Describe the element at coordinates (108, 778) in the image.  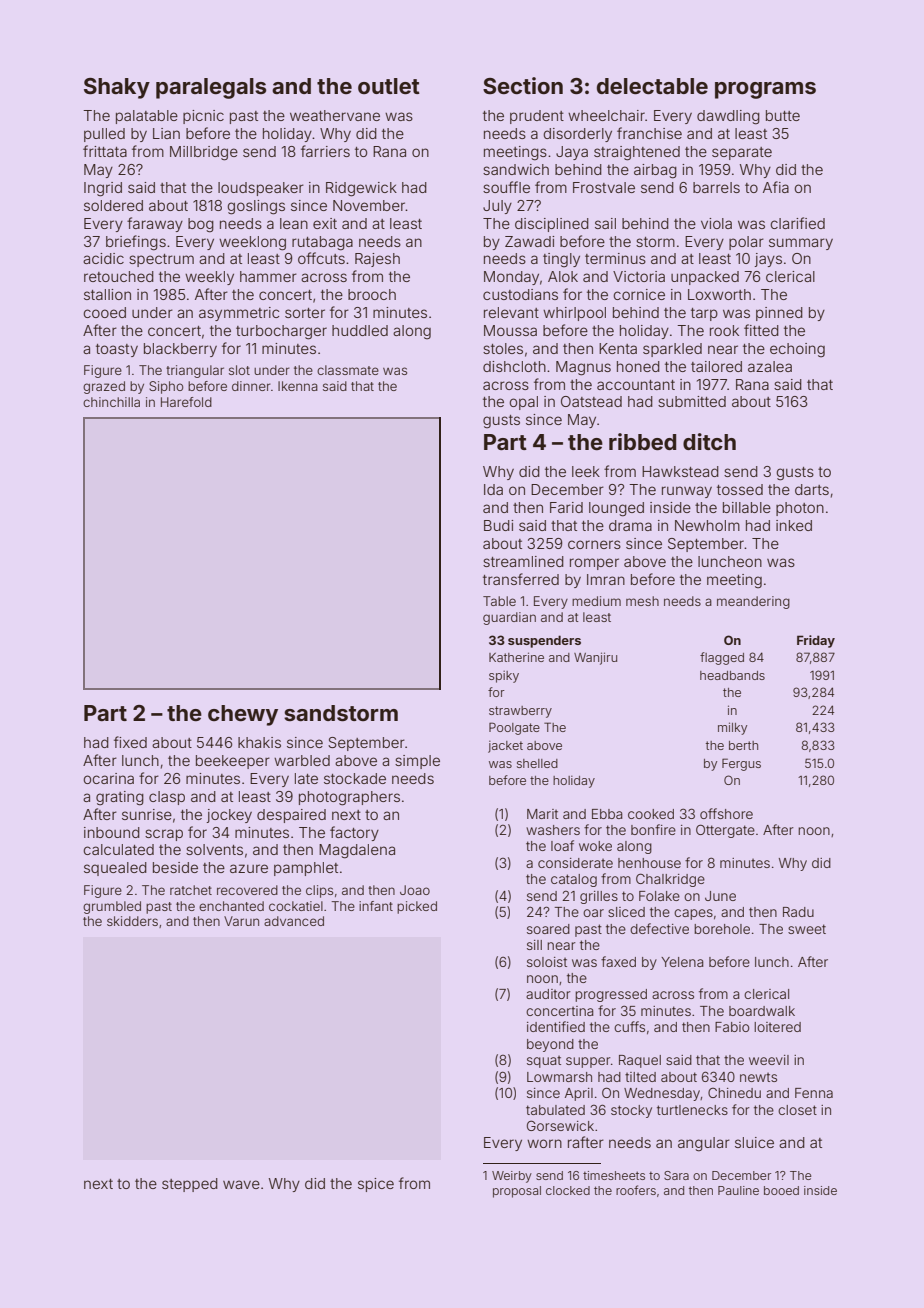
I see `ocarina` at that location.
